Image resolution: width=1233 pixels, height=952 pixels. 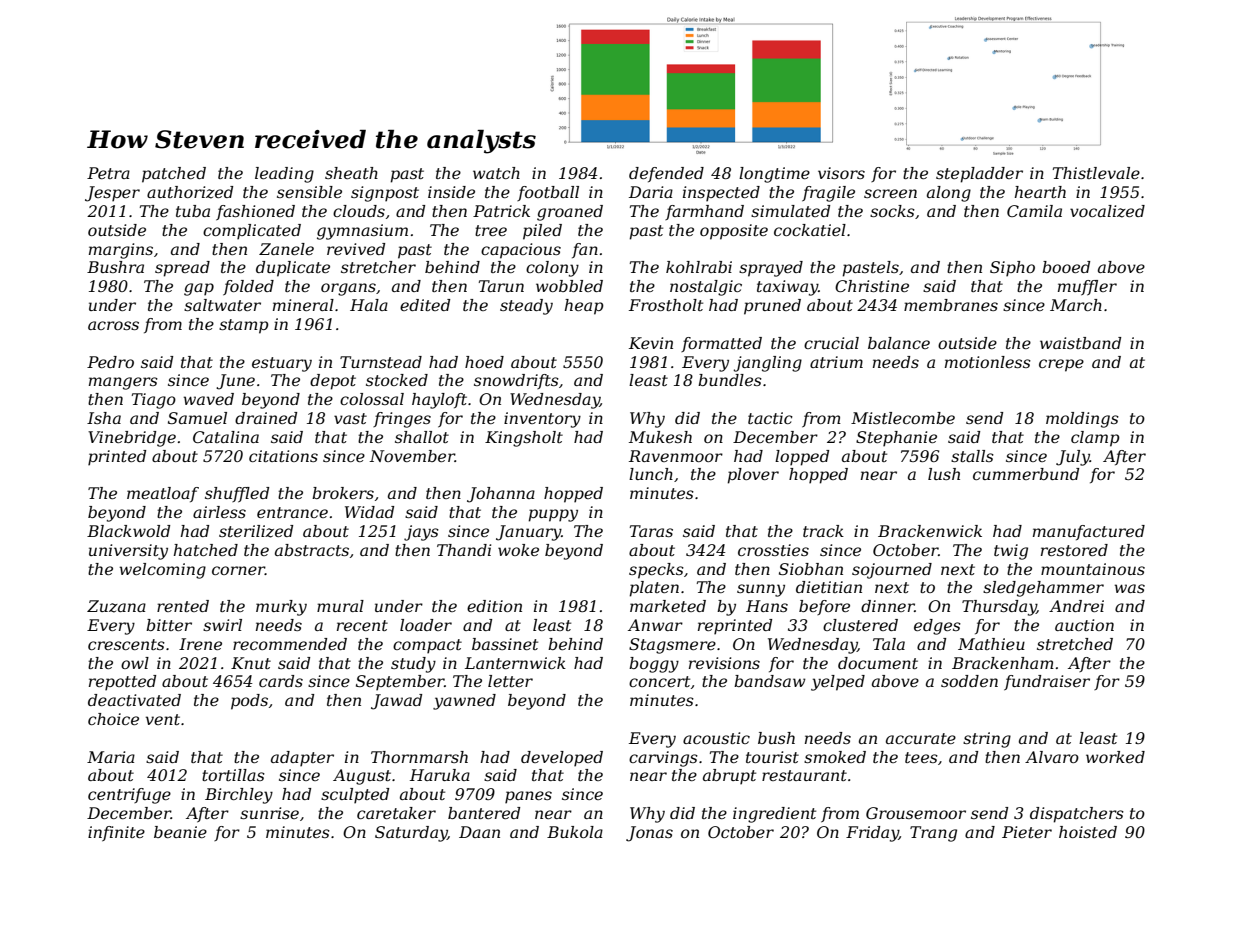 What do you see at coordinates (773, 550) in the image?
I see `crossties` at bounding box center [773, 550].
